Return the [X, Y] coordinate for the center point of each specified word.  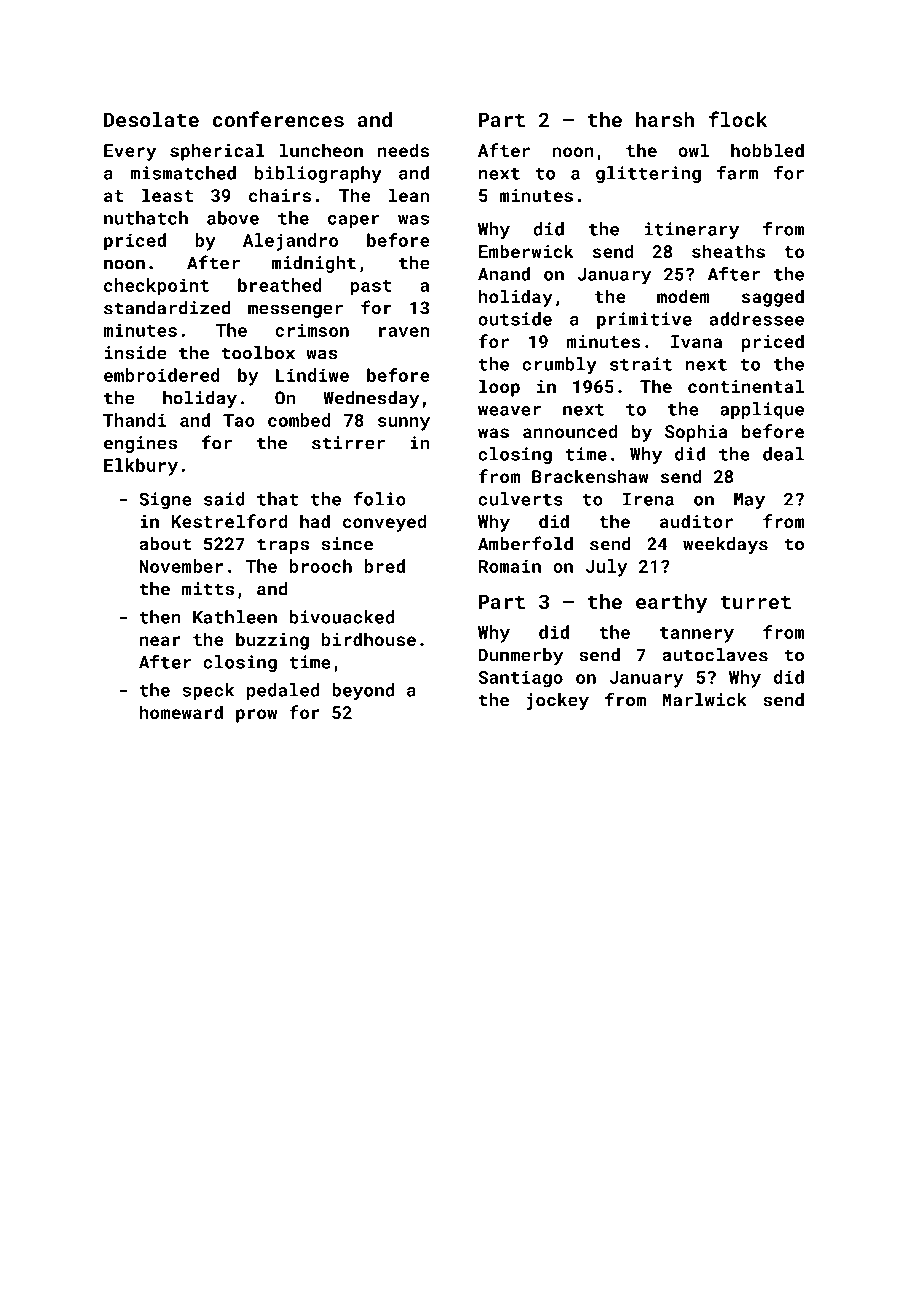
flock [737, 119]
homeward [181, 712]
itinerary [692, 231]
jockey [557, 701]
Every [130, 152]
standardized [167, 308]
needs [403, 150]
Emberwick [526, 251]
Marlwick [705, 700]
